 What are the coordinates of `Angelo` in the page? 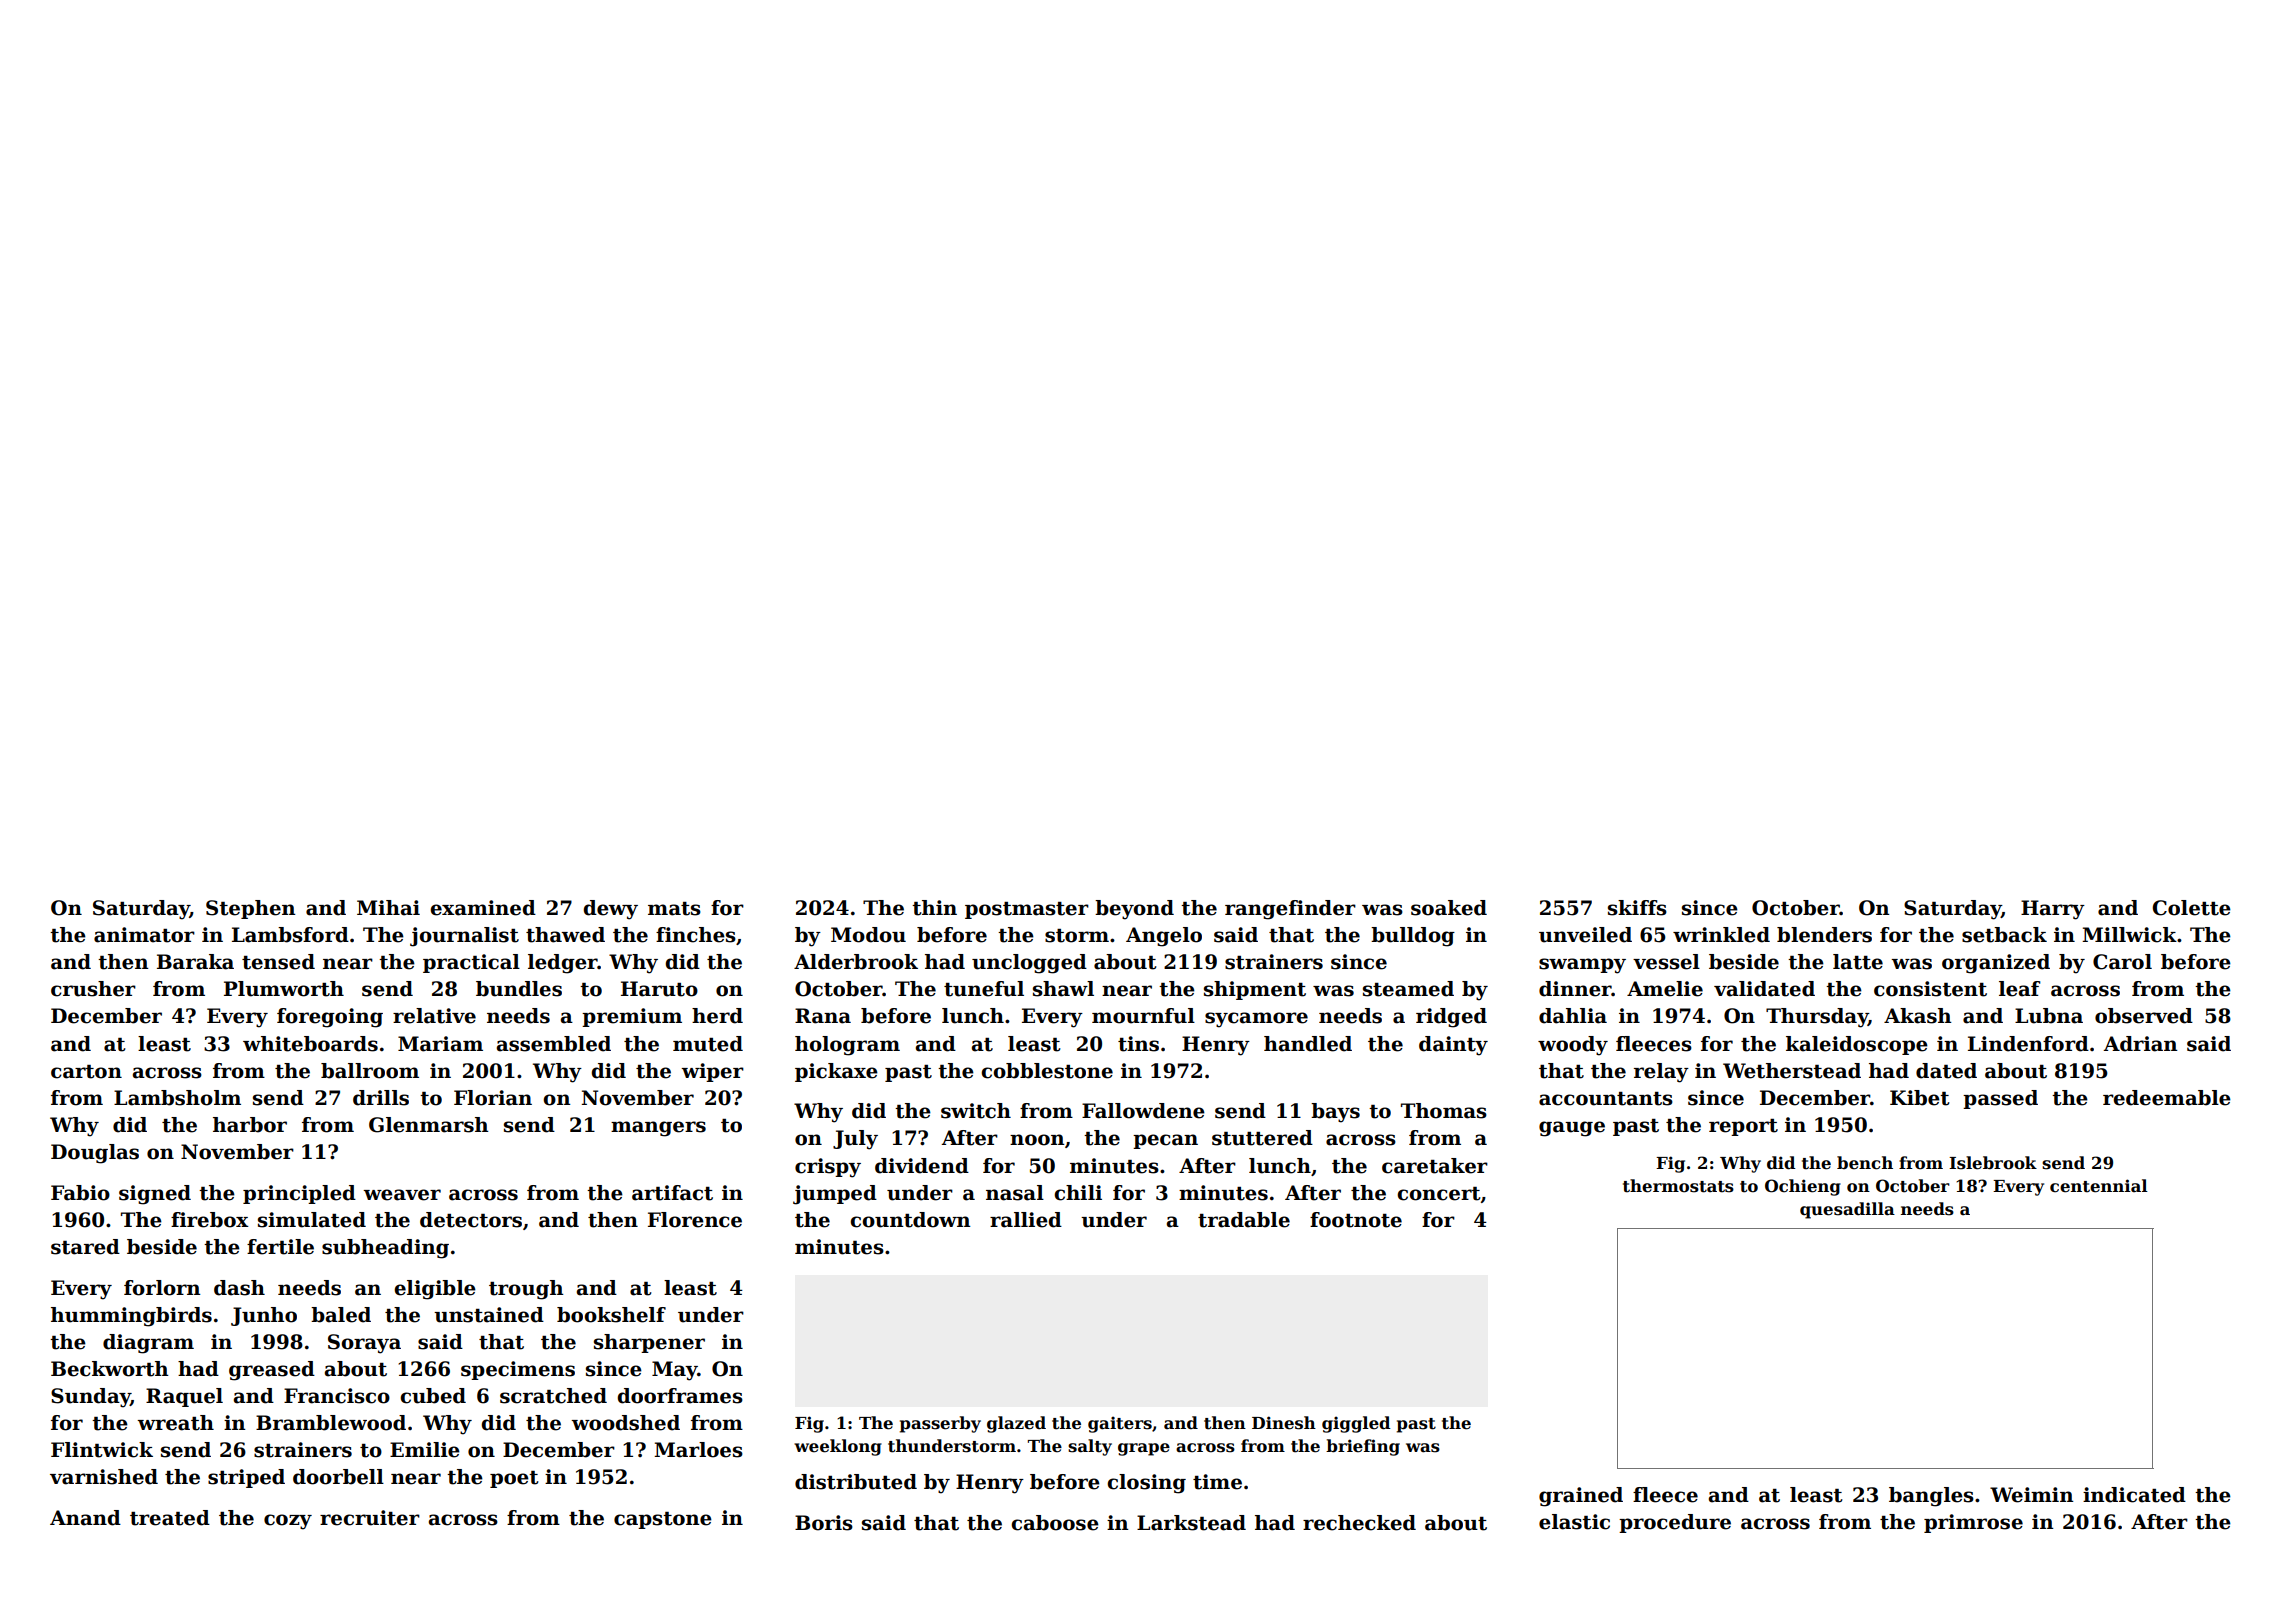 It's located at (1164, 937).
